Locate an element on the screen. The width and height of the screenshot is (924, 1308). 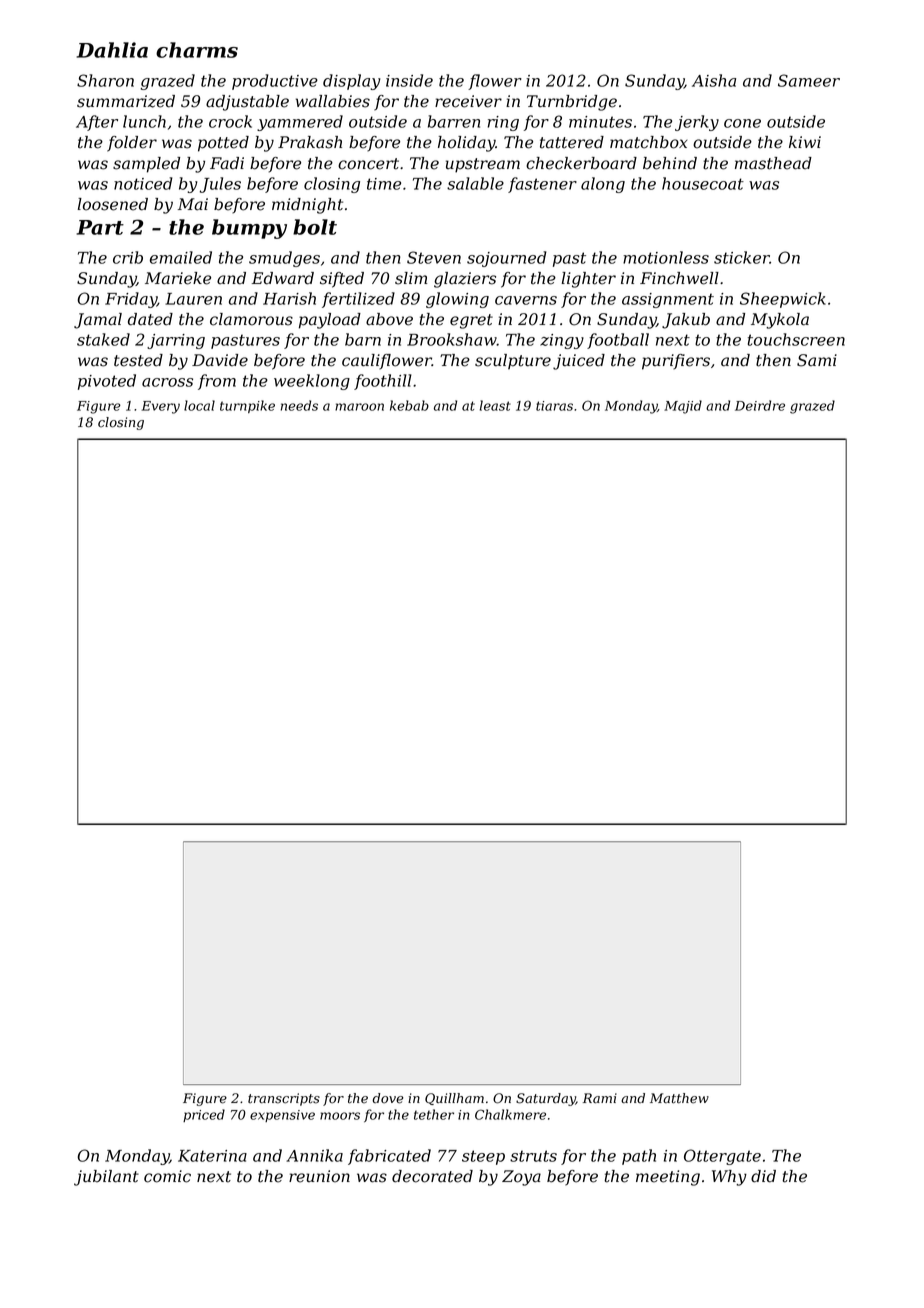
Saturday is located at coordinates (546, 1099).
